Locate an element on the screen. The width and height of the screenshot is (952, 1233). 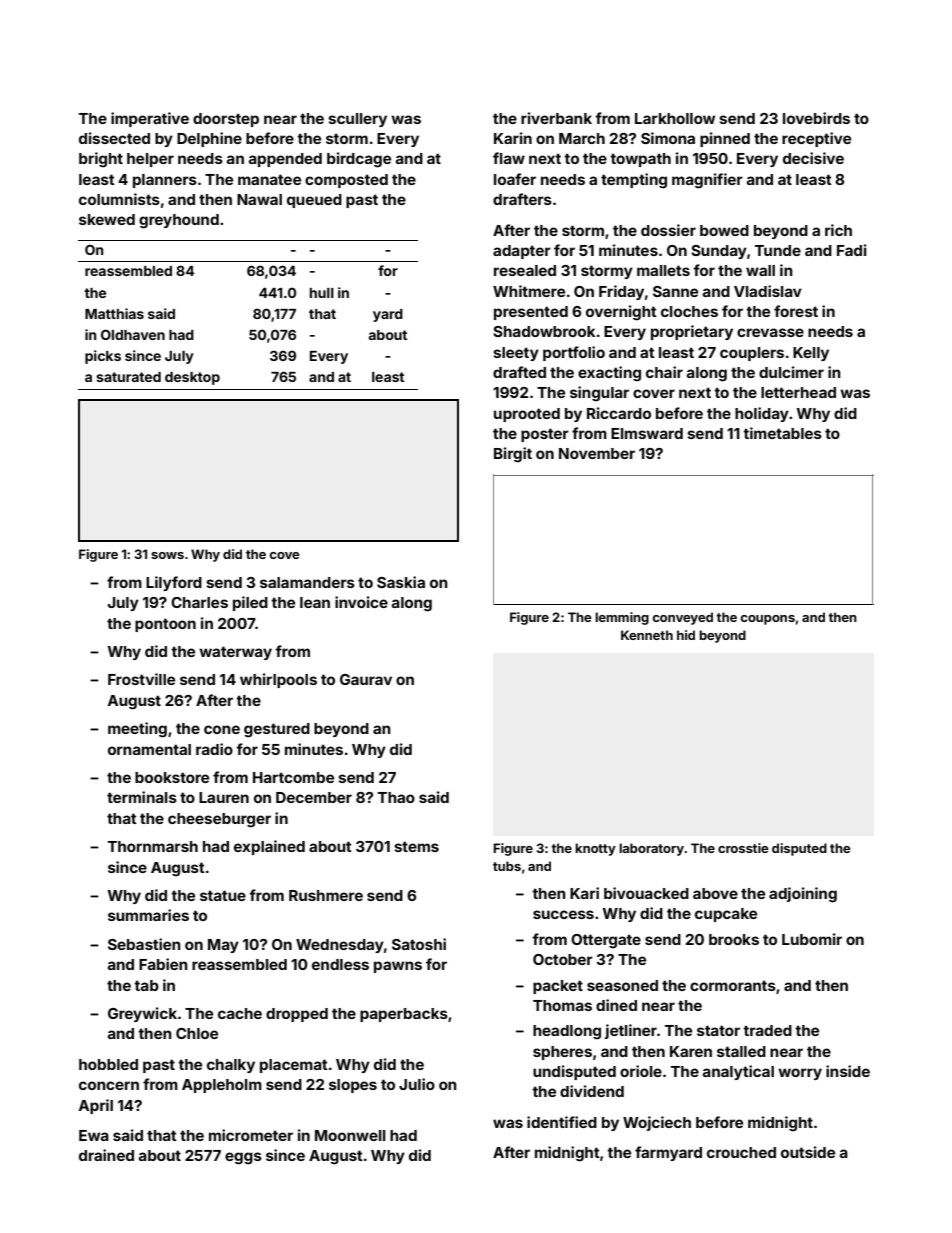
bright is located at coordinates (101, 160).
